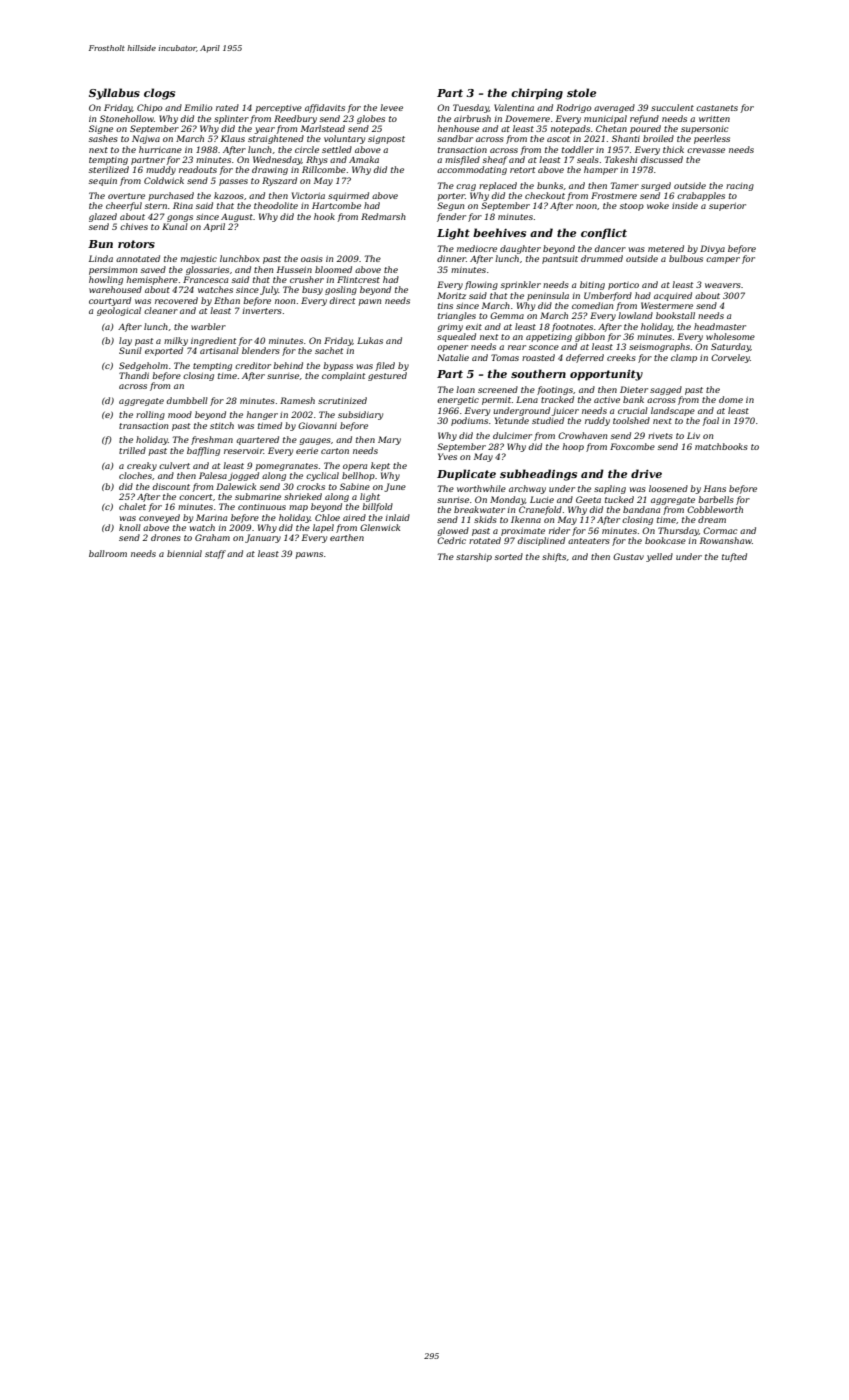 Image resolution: width=849 pixels, height=1400 pixels. What do you see at coordinates (521, 285) in the screenshot?
I see `sprinkler` at bounding box center [521, 285].
